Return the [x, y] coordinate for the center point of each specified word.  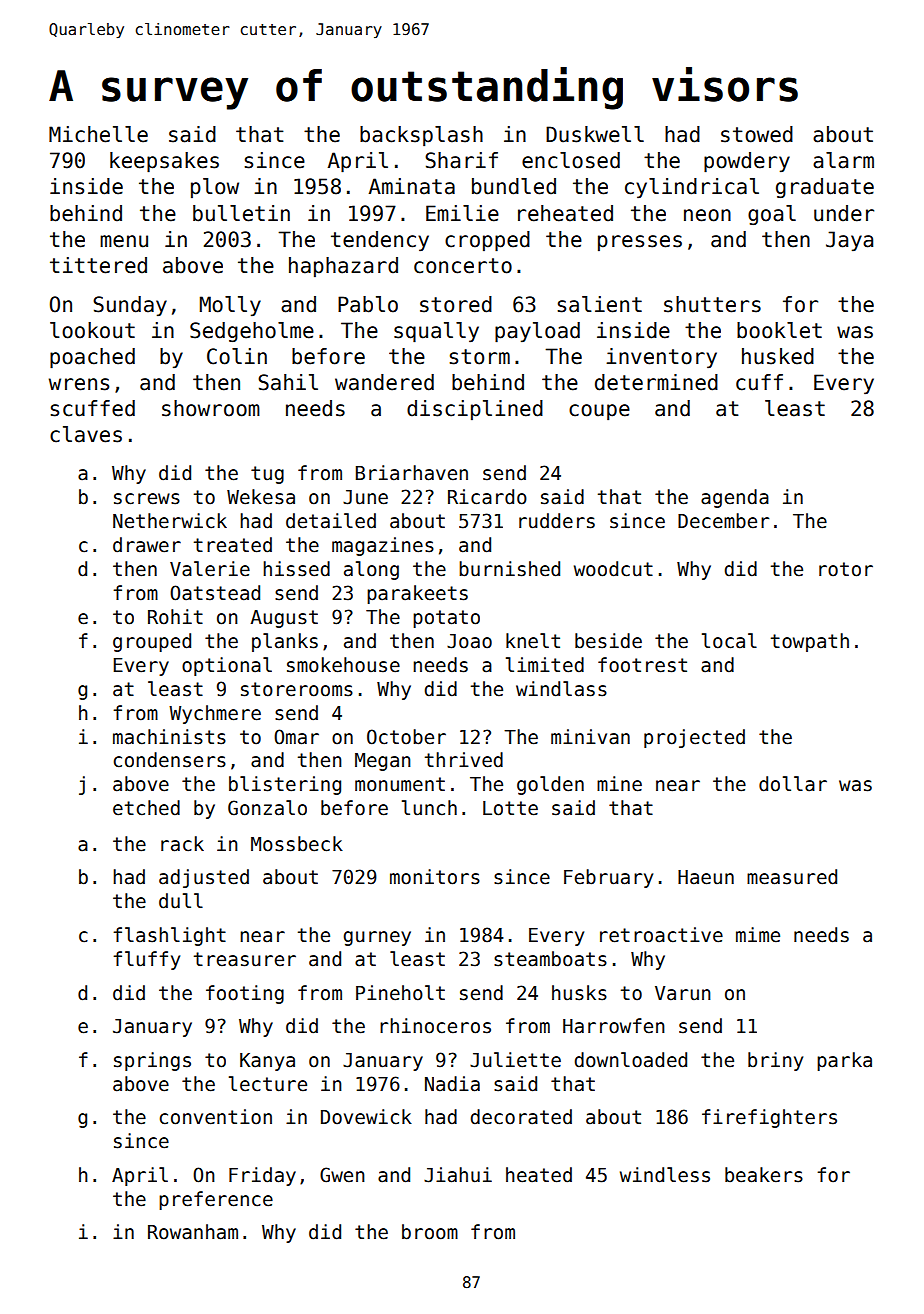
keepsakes [164, 162]
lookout [92, 330]
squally [436, 332]
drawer [147, 545]
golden [550, 785]
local [729, 641]
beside [608, 641]
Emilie [462, 213]
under [844, 213]
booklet [779, 330]
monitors [435, 877]
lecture [268, 1084]
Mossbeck [297, 844]
